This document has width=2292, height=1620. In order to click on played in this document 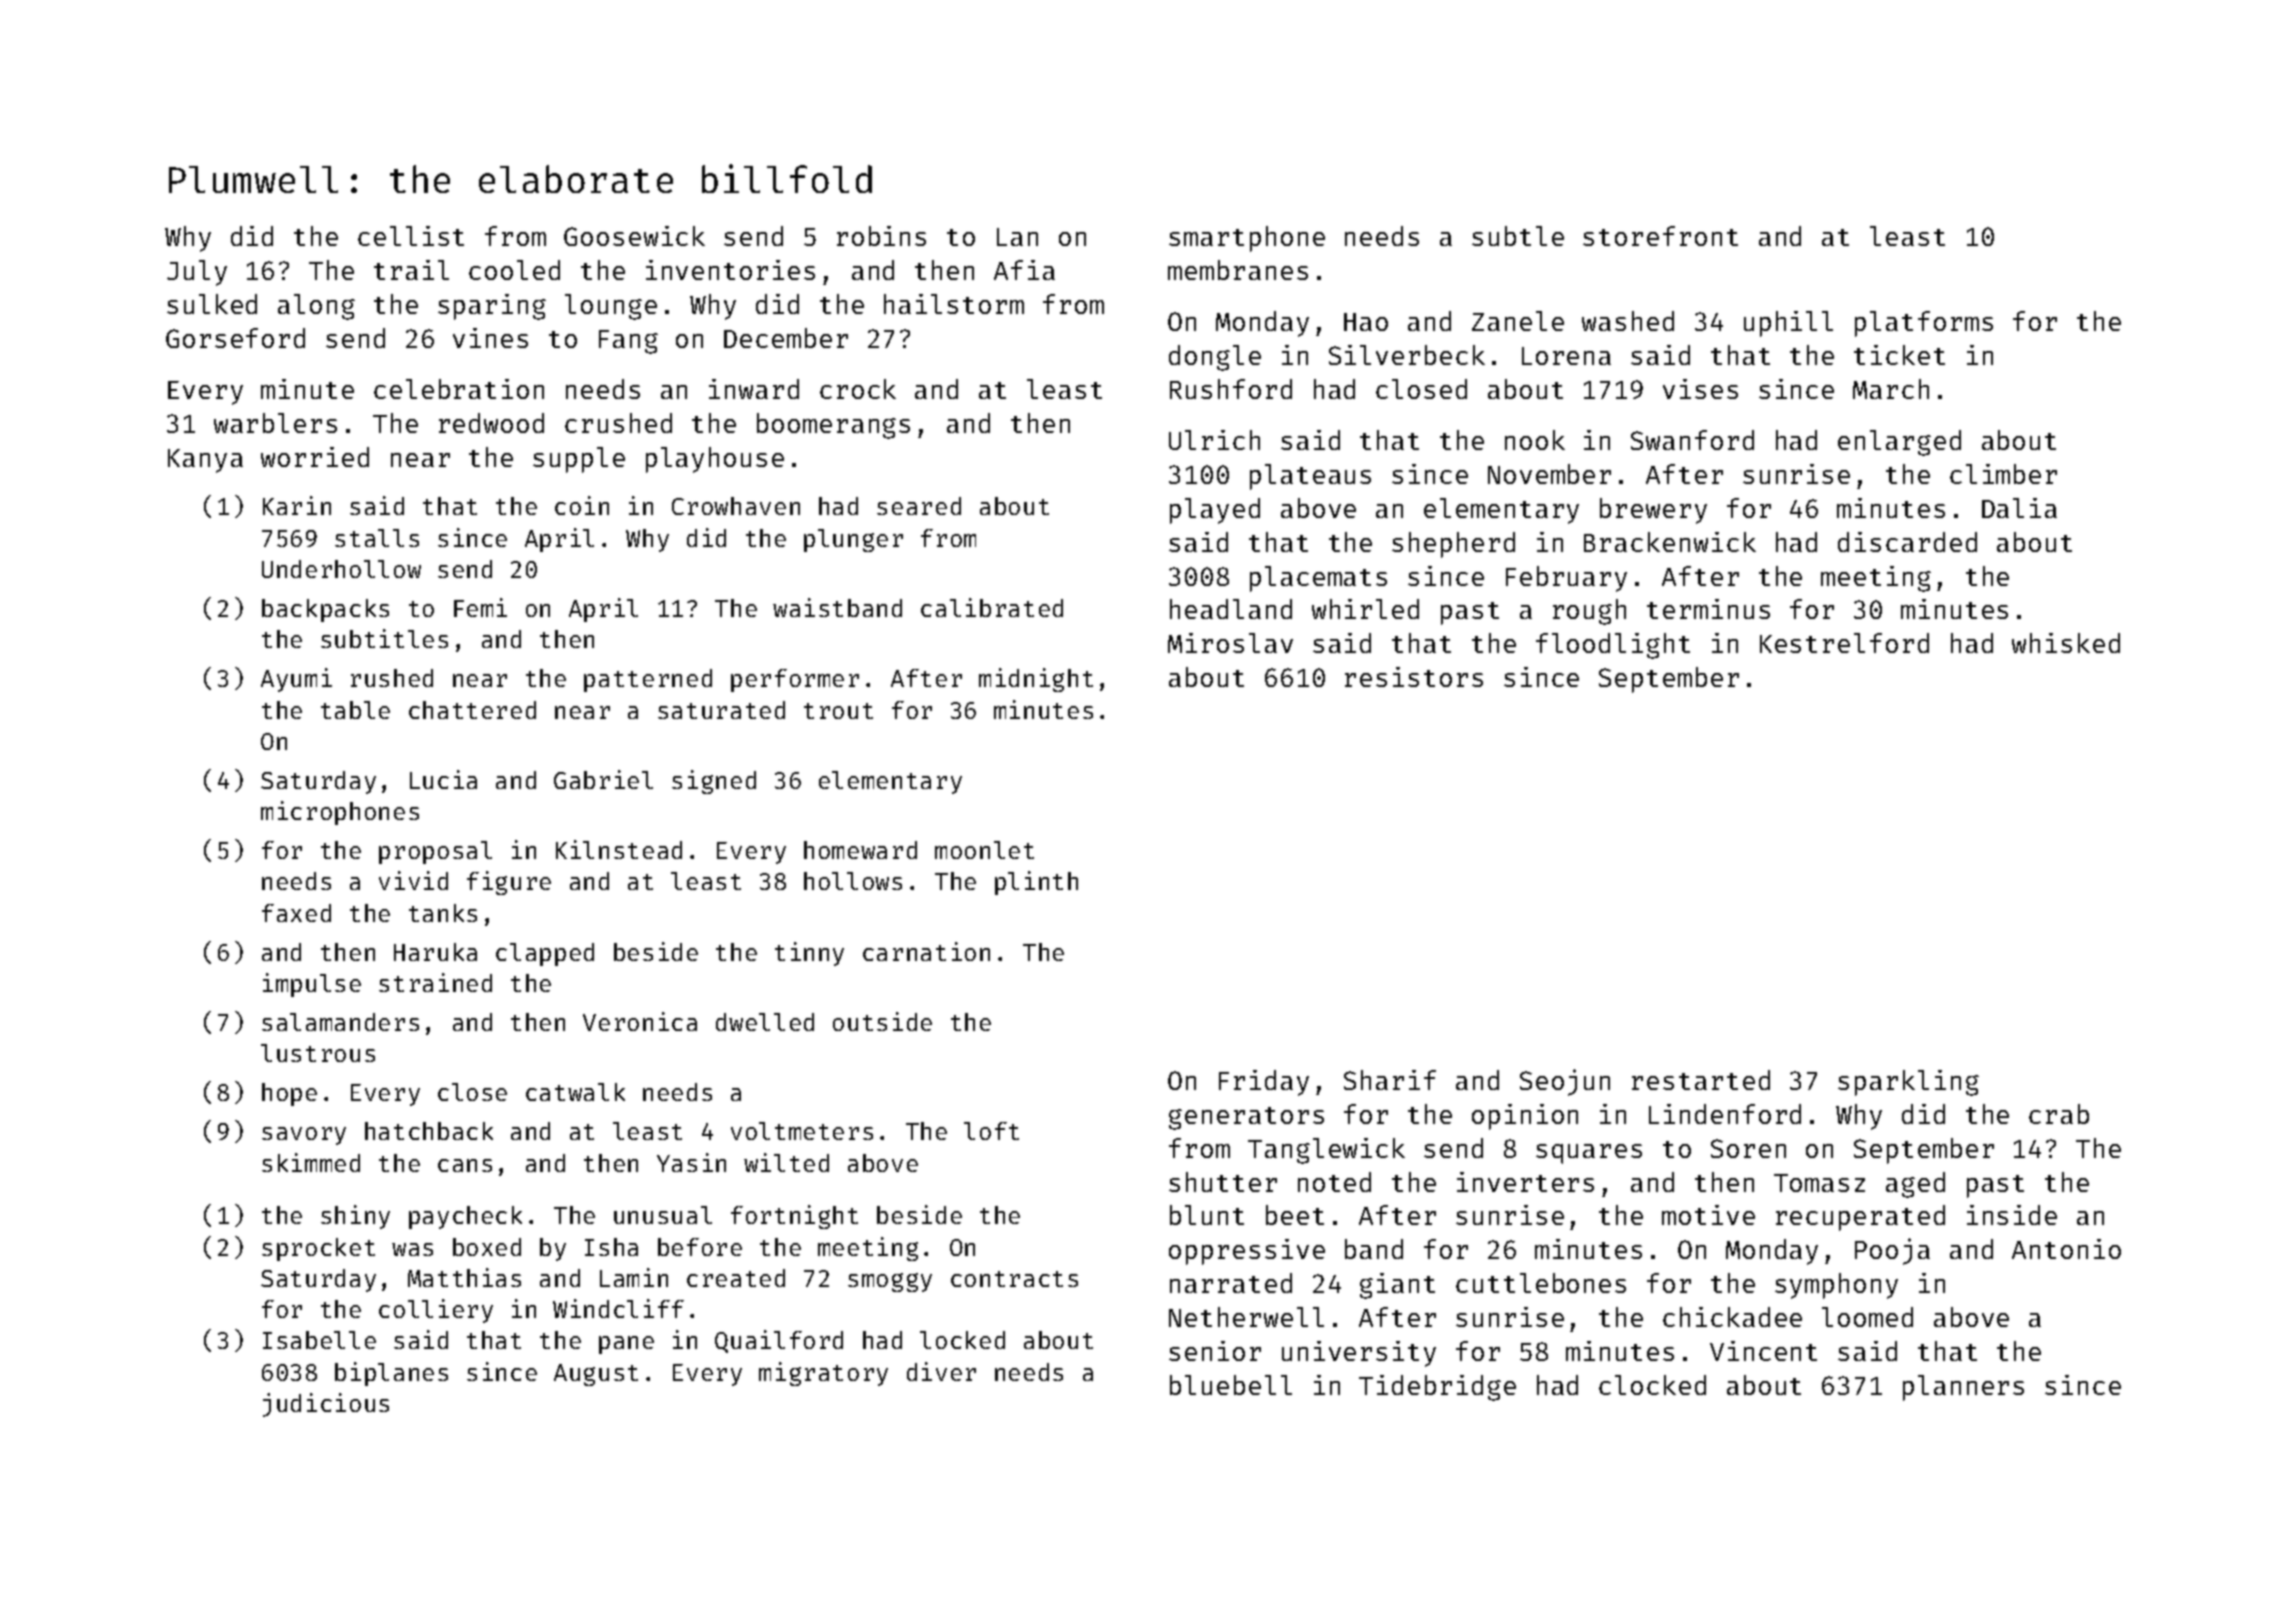, I will do `click(1215, 511)`.
